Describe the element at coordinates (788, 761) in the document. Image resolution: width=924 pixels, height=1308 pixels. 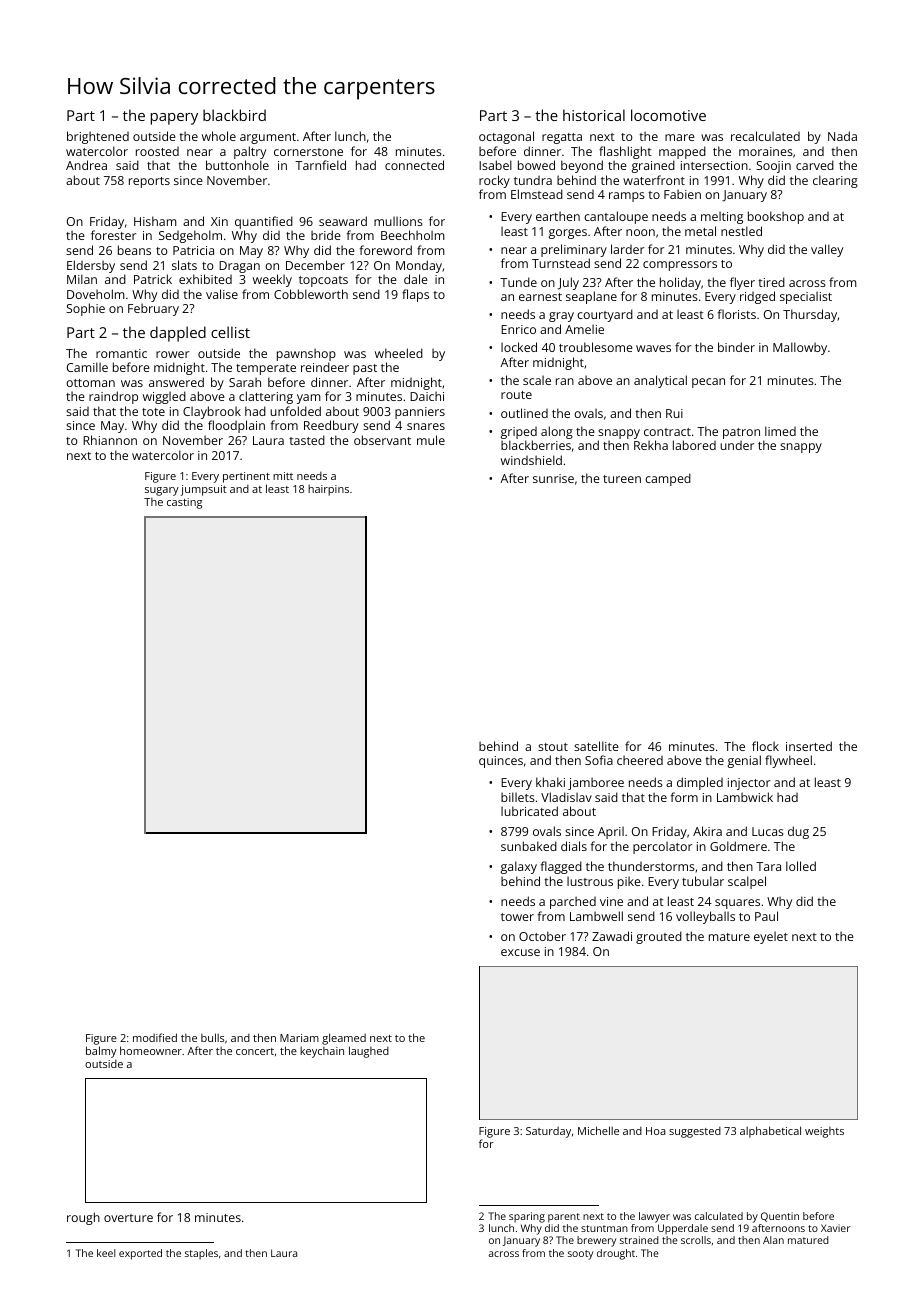
I see `flywheel` at that location.
